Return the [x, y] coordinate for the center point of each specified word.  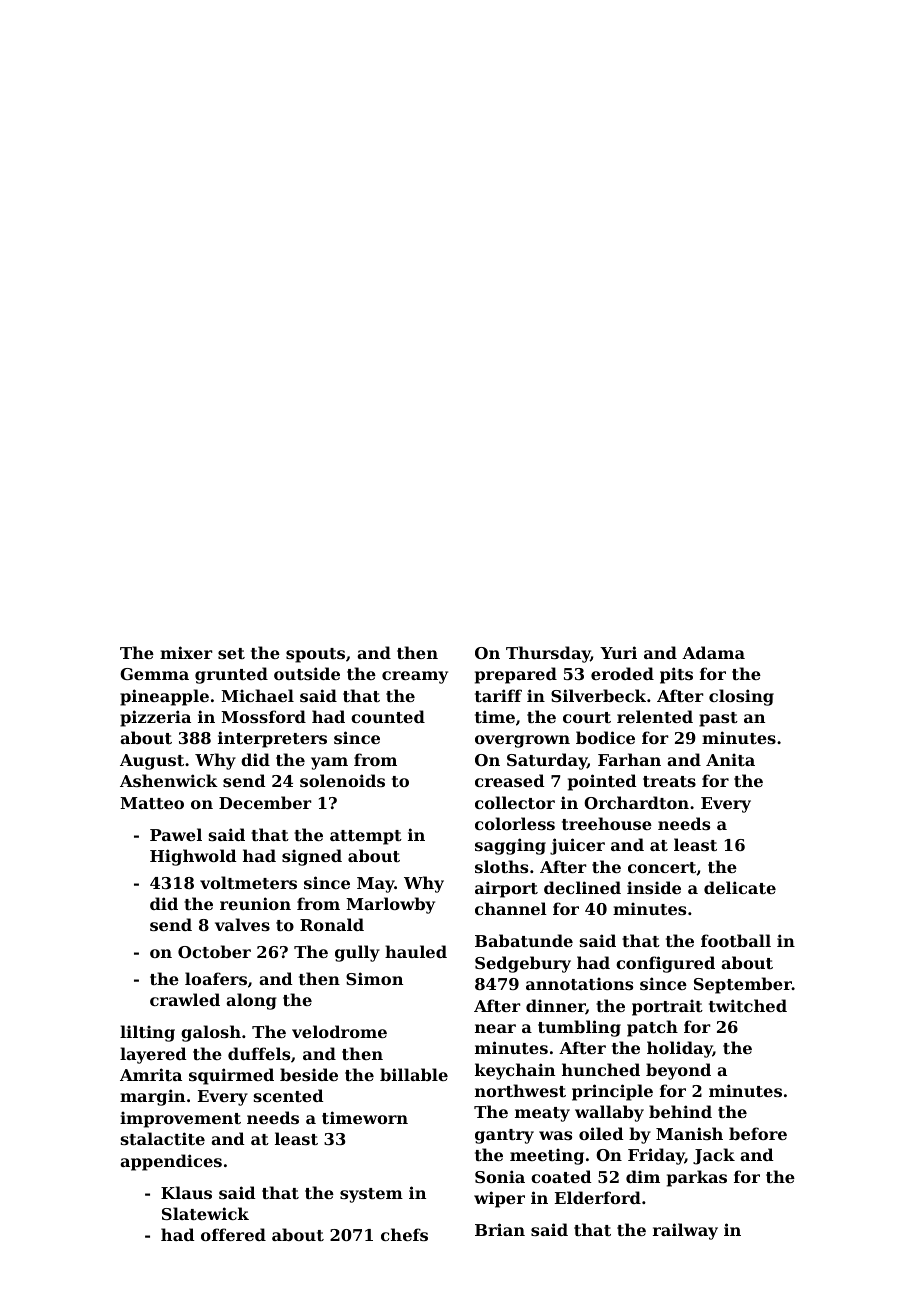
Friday [656, 1156]
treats [669, 781]
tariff [498, 695]
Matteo [152, 803]
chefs [404, 1234]
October [214, 951]
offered [233, 1234]
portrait [667, 1007]
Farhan [629, 759]
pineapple [164, 697]
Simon [374, 978]
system [371, 1195]
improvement [180, 1119]
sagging [510, 846]
